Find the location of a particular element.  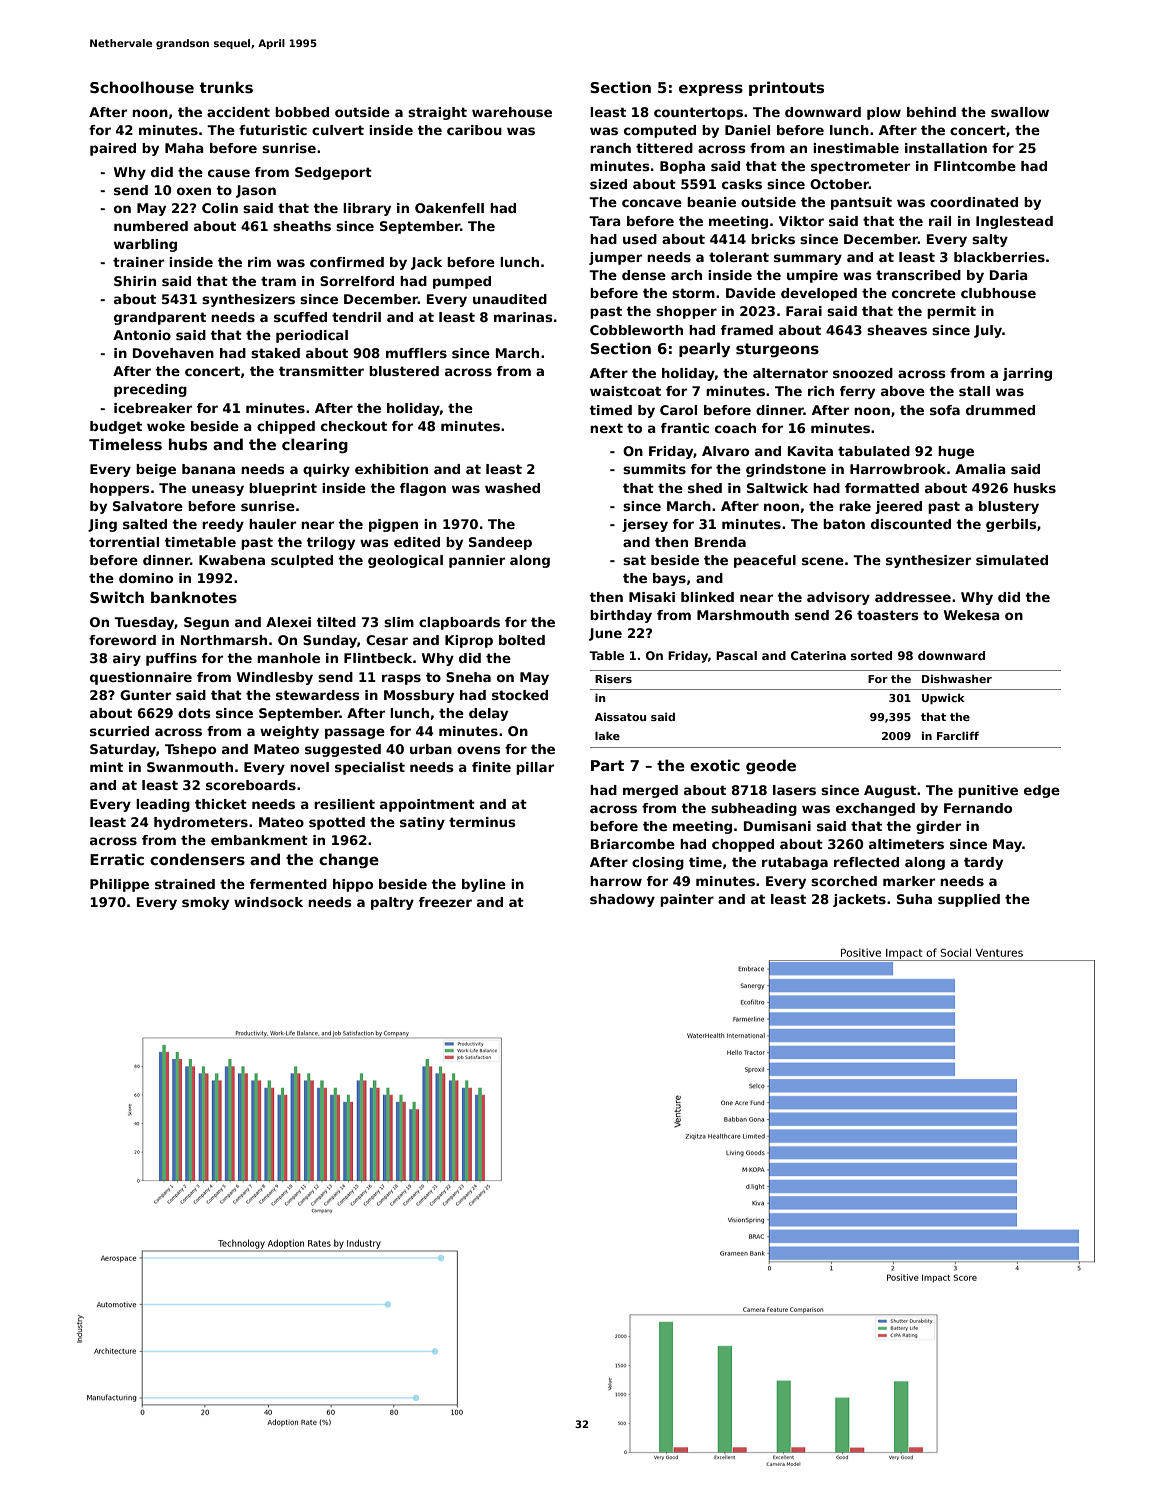

futuristic is located at coordinates (273, 130).
